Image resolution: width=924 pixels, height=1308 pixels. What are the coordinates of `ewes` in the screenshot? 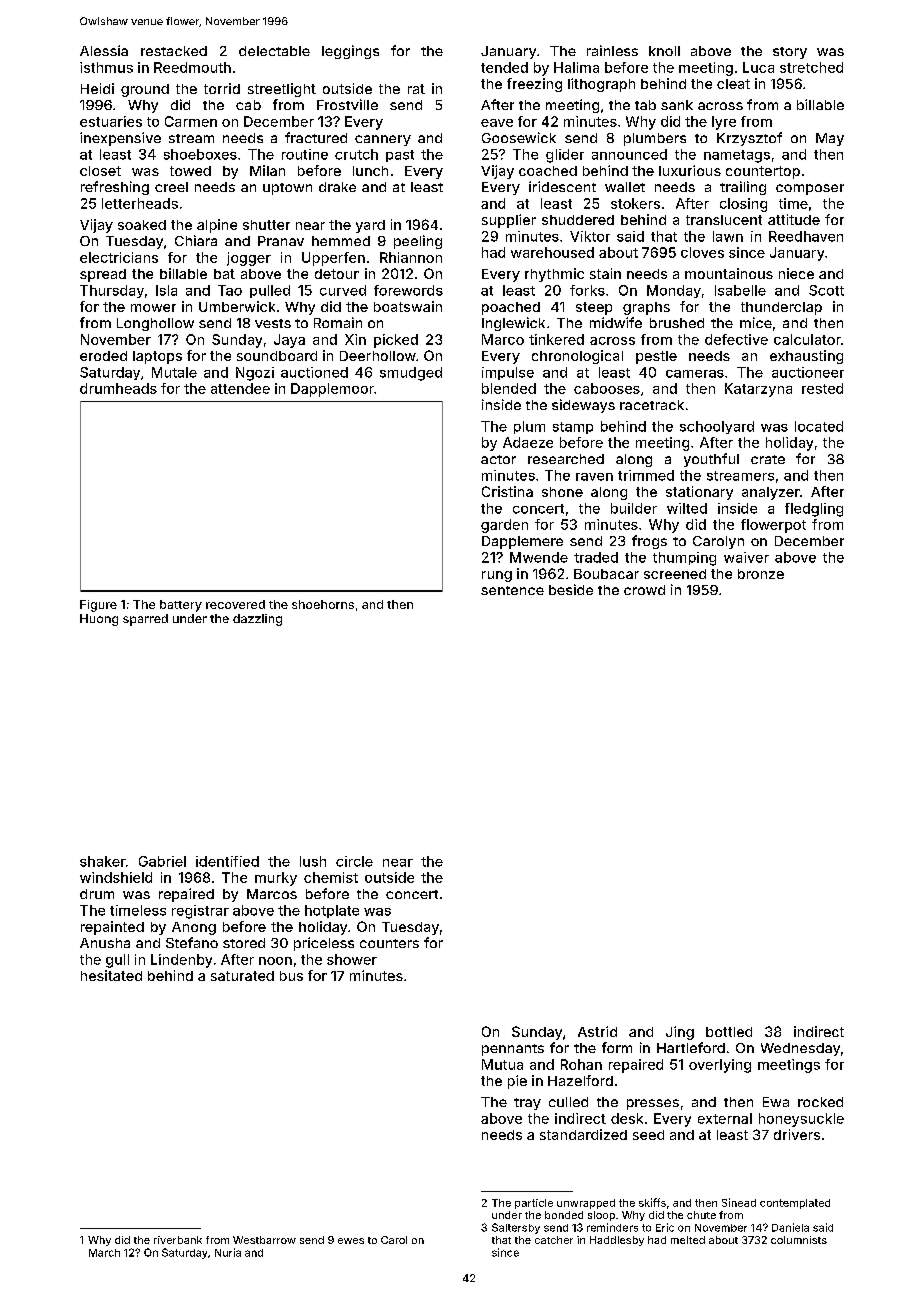 It's located at (351, 1241).
